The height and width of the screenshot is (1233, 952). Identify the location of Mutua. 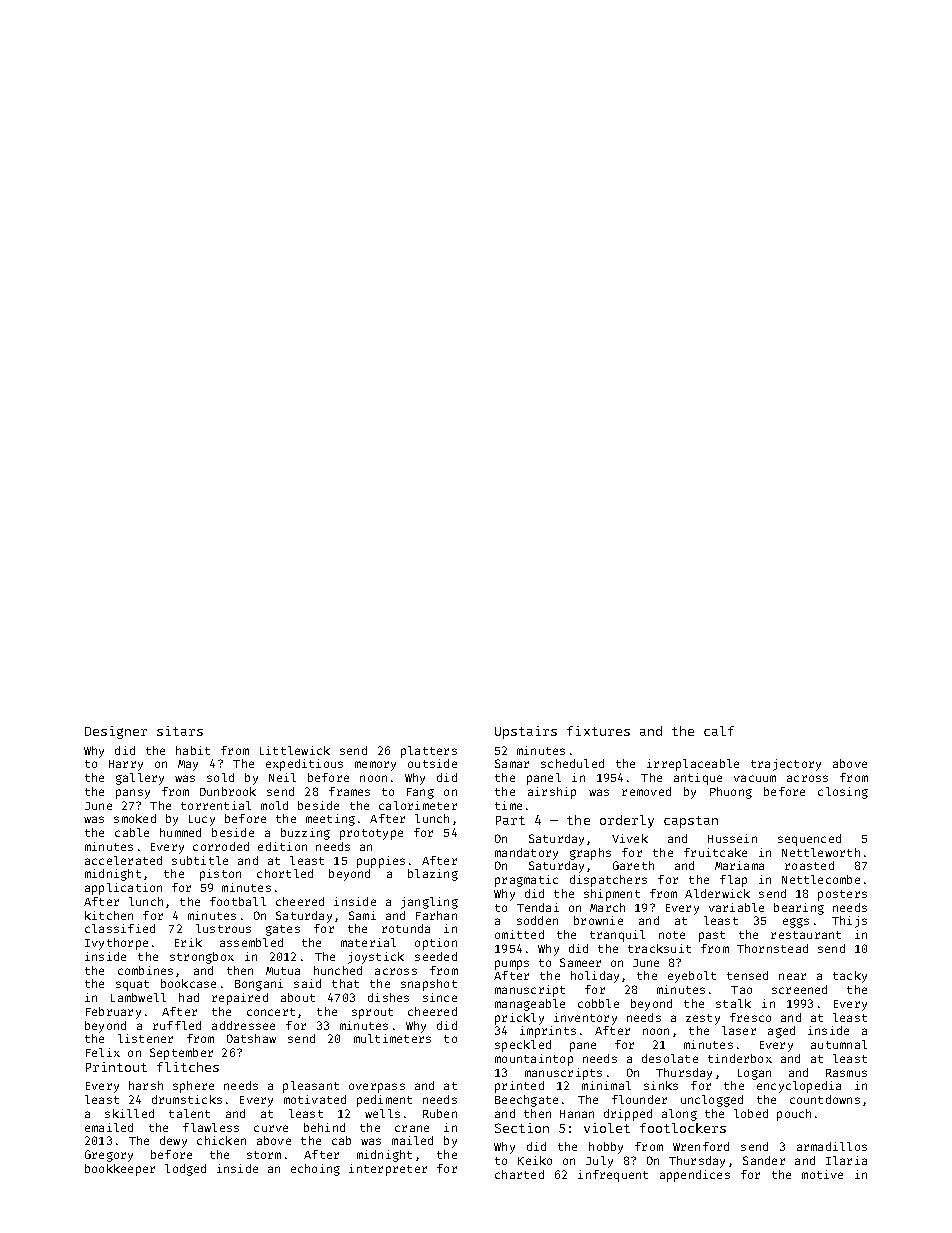
(283, 971).
